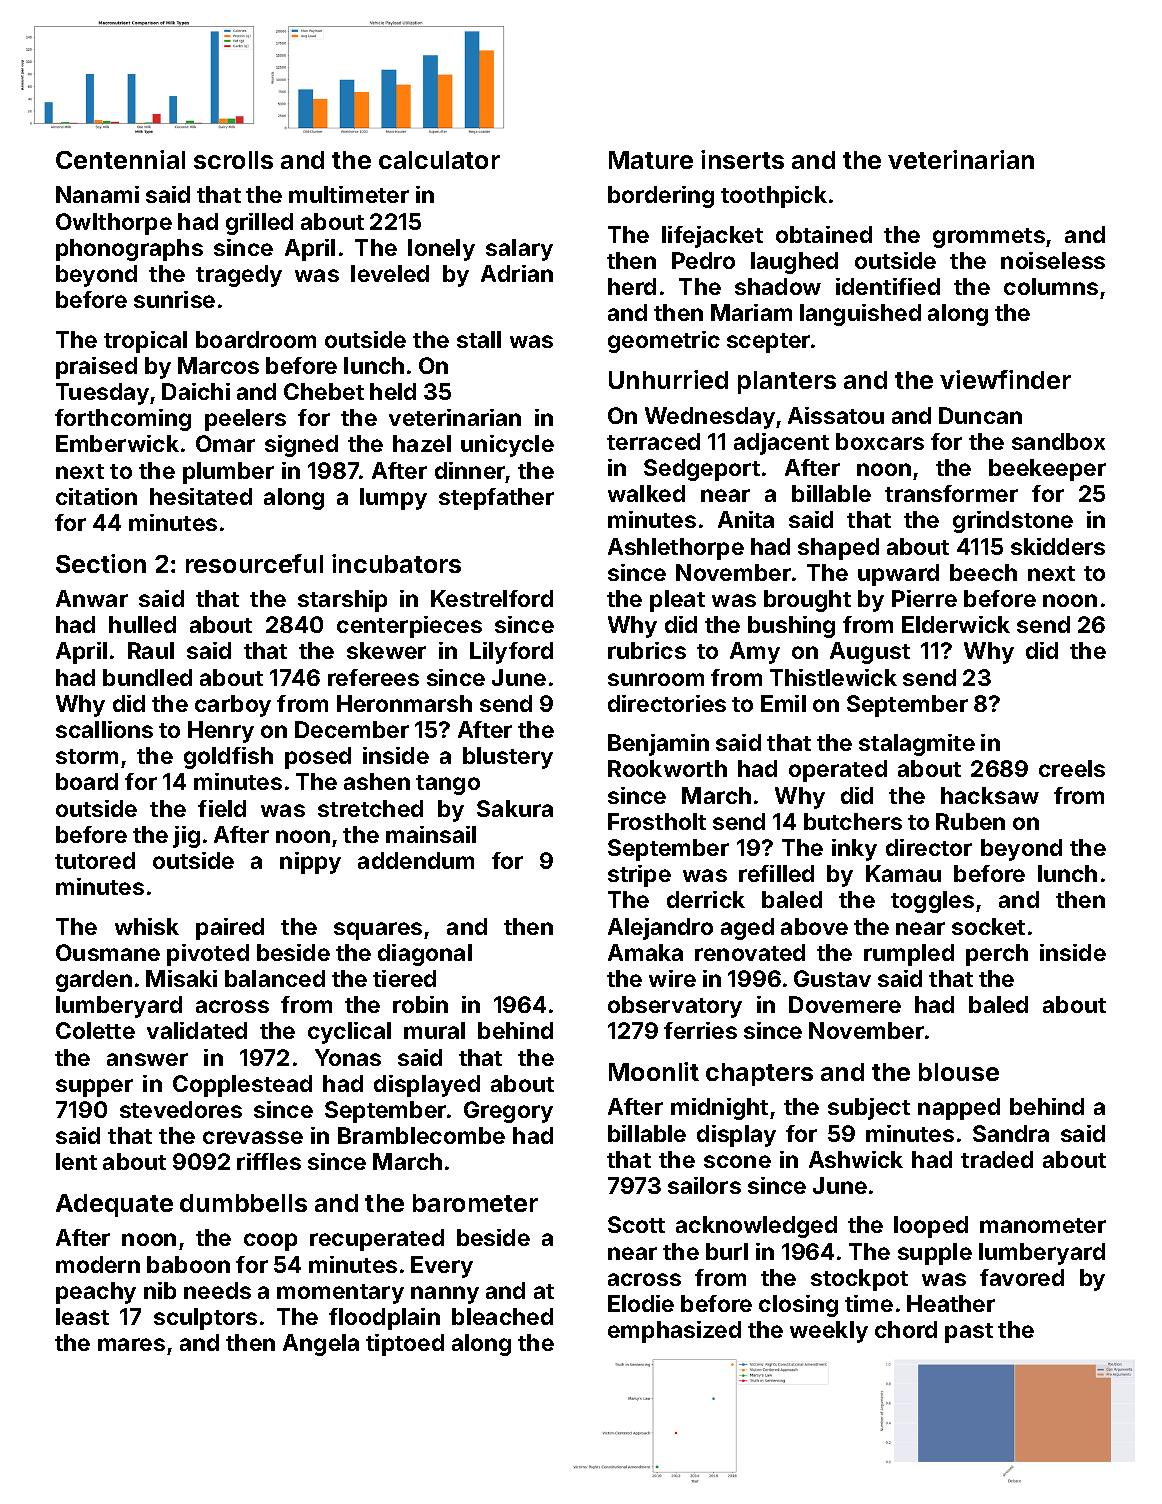  I want to click on grommets, so click(989, 238).
